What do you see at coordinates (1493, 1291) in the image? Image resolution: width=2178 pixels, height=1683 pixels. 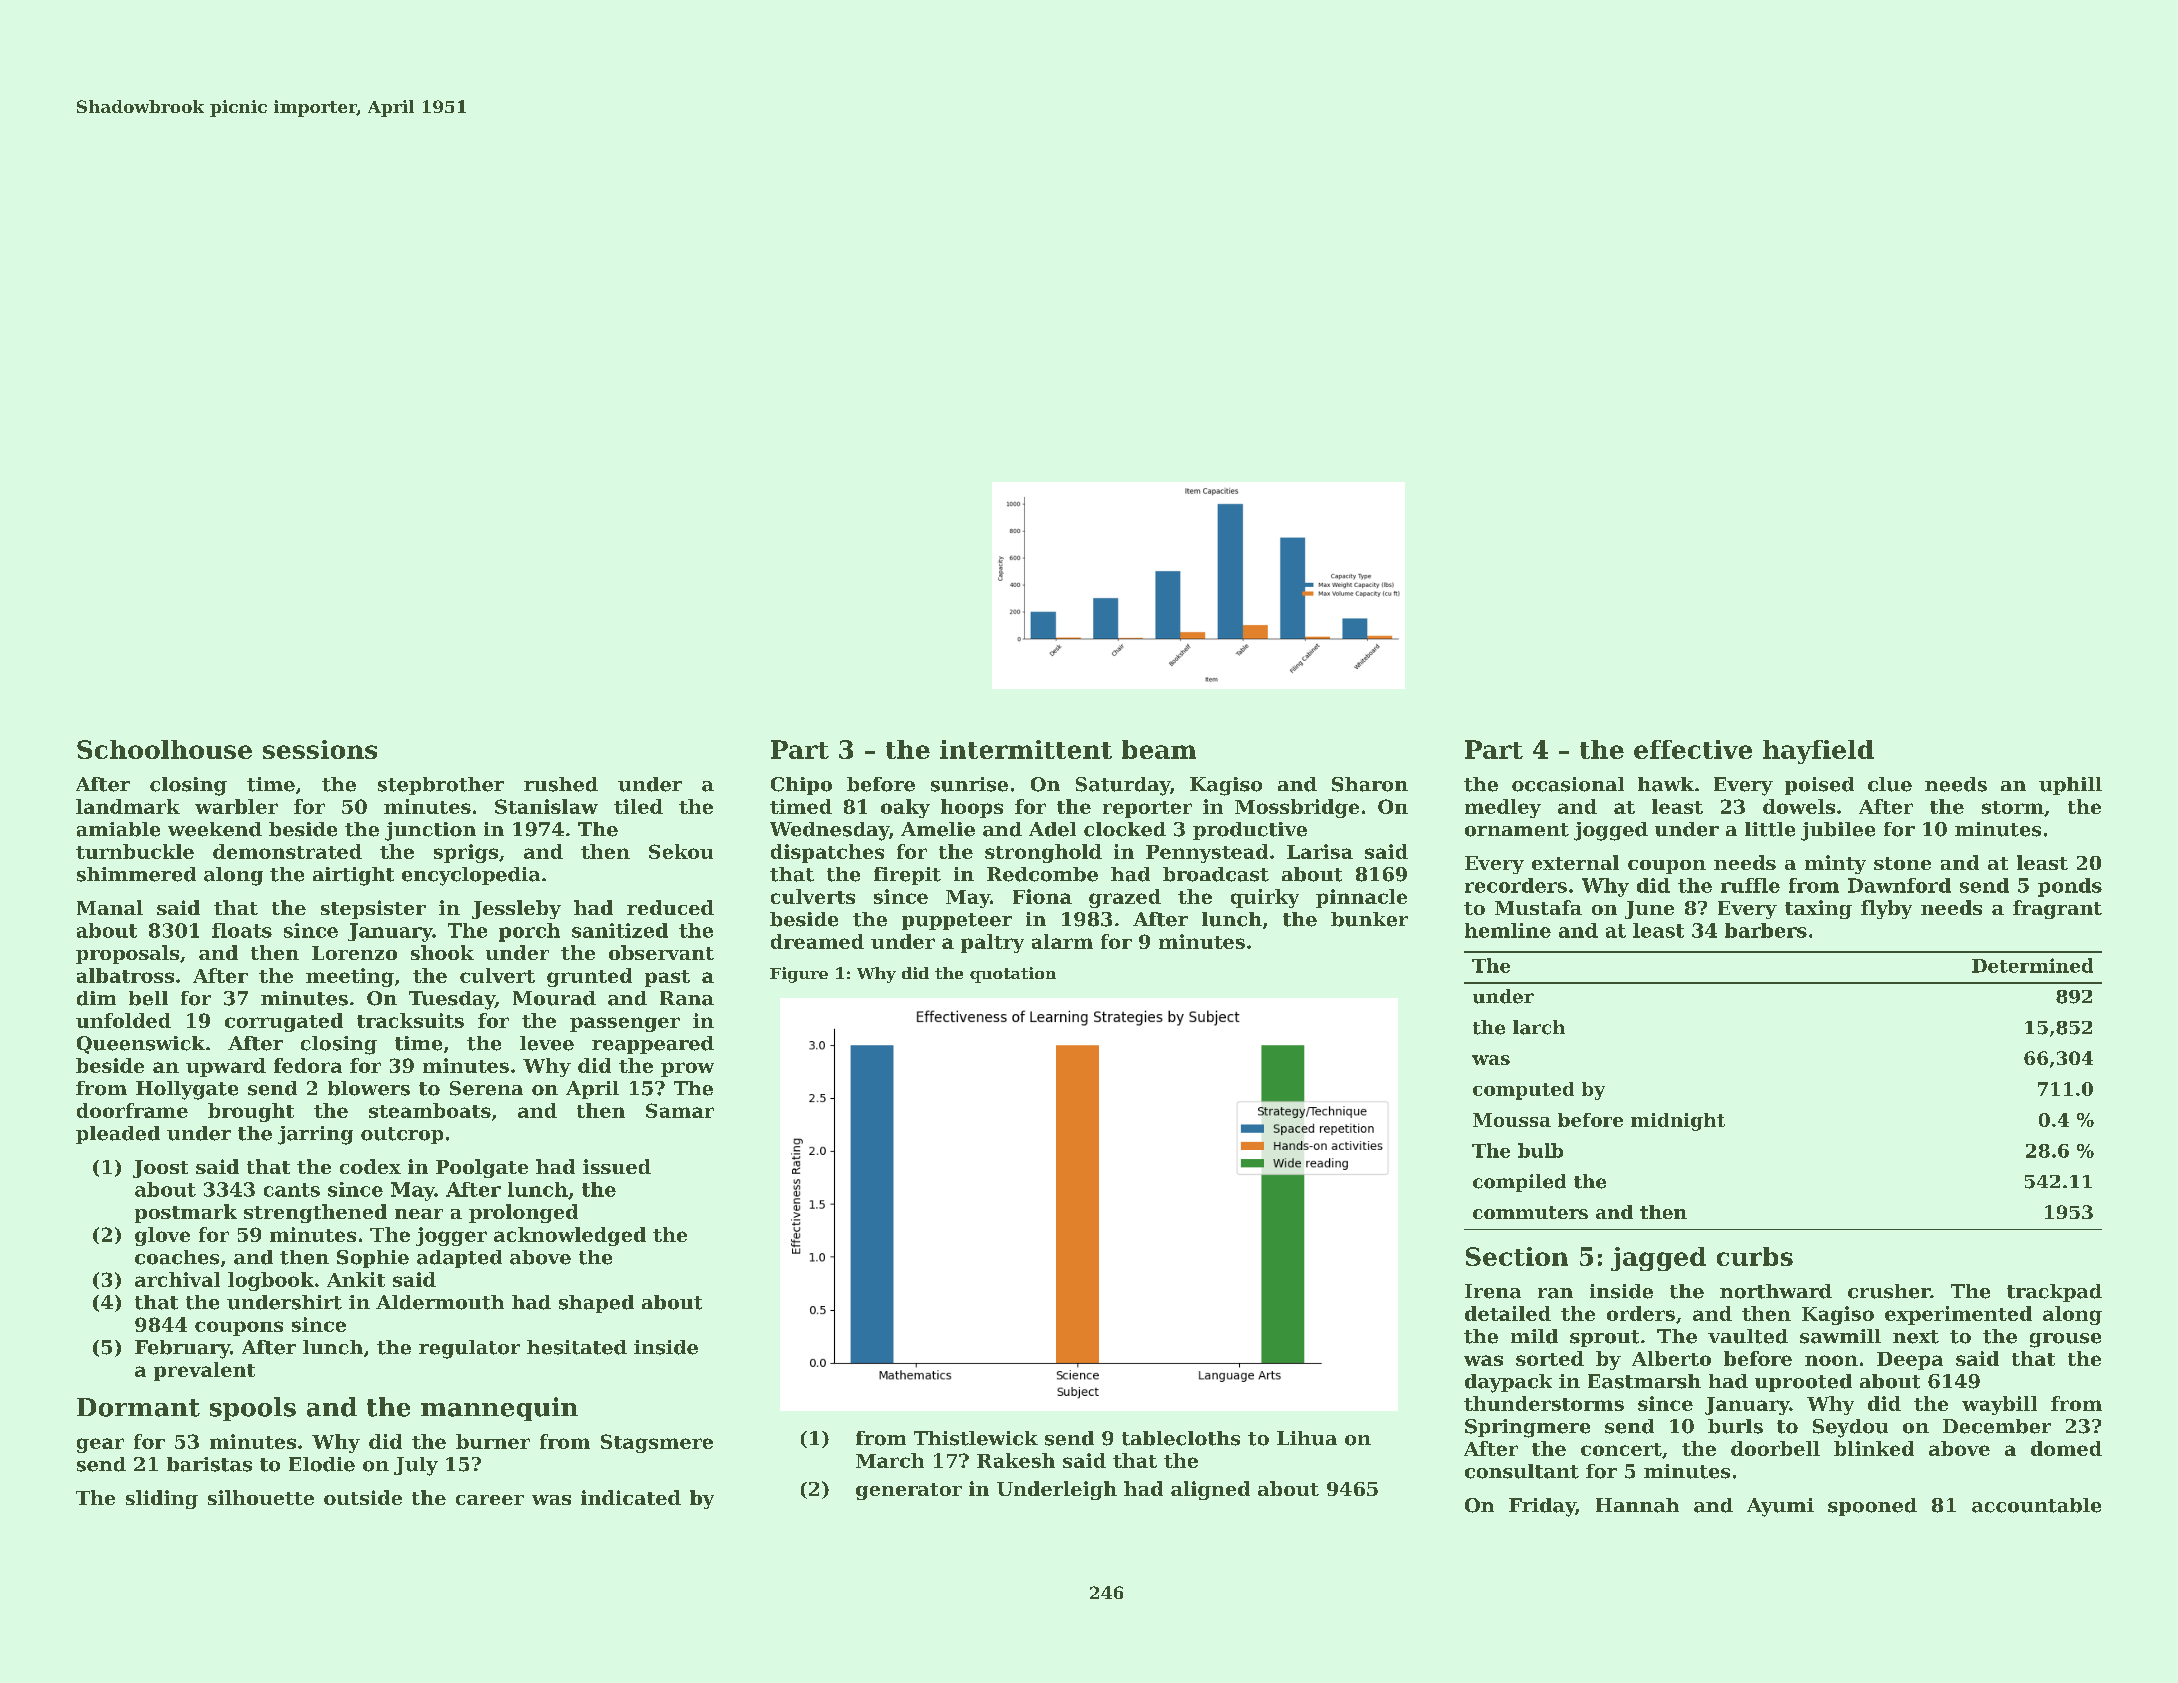 I see `Irena` at bounding box center [1493, 1291].
